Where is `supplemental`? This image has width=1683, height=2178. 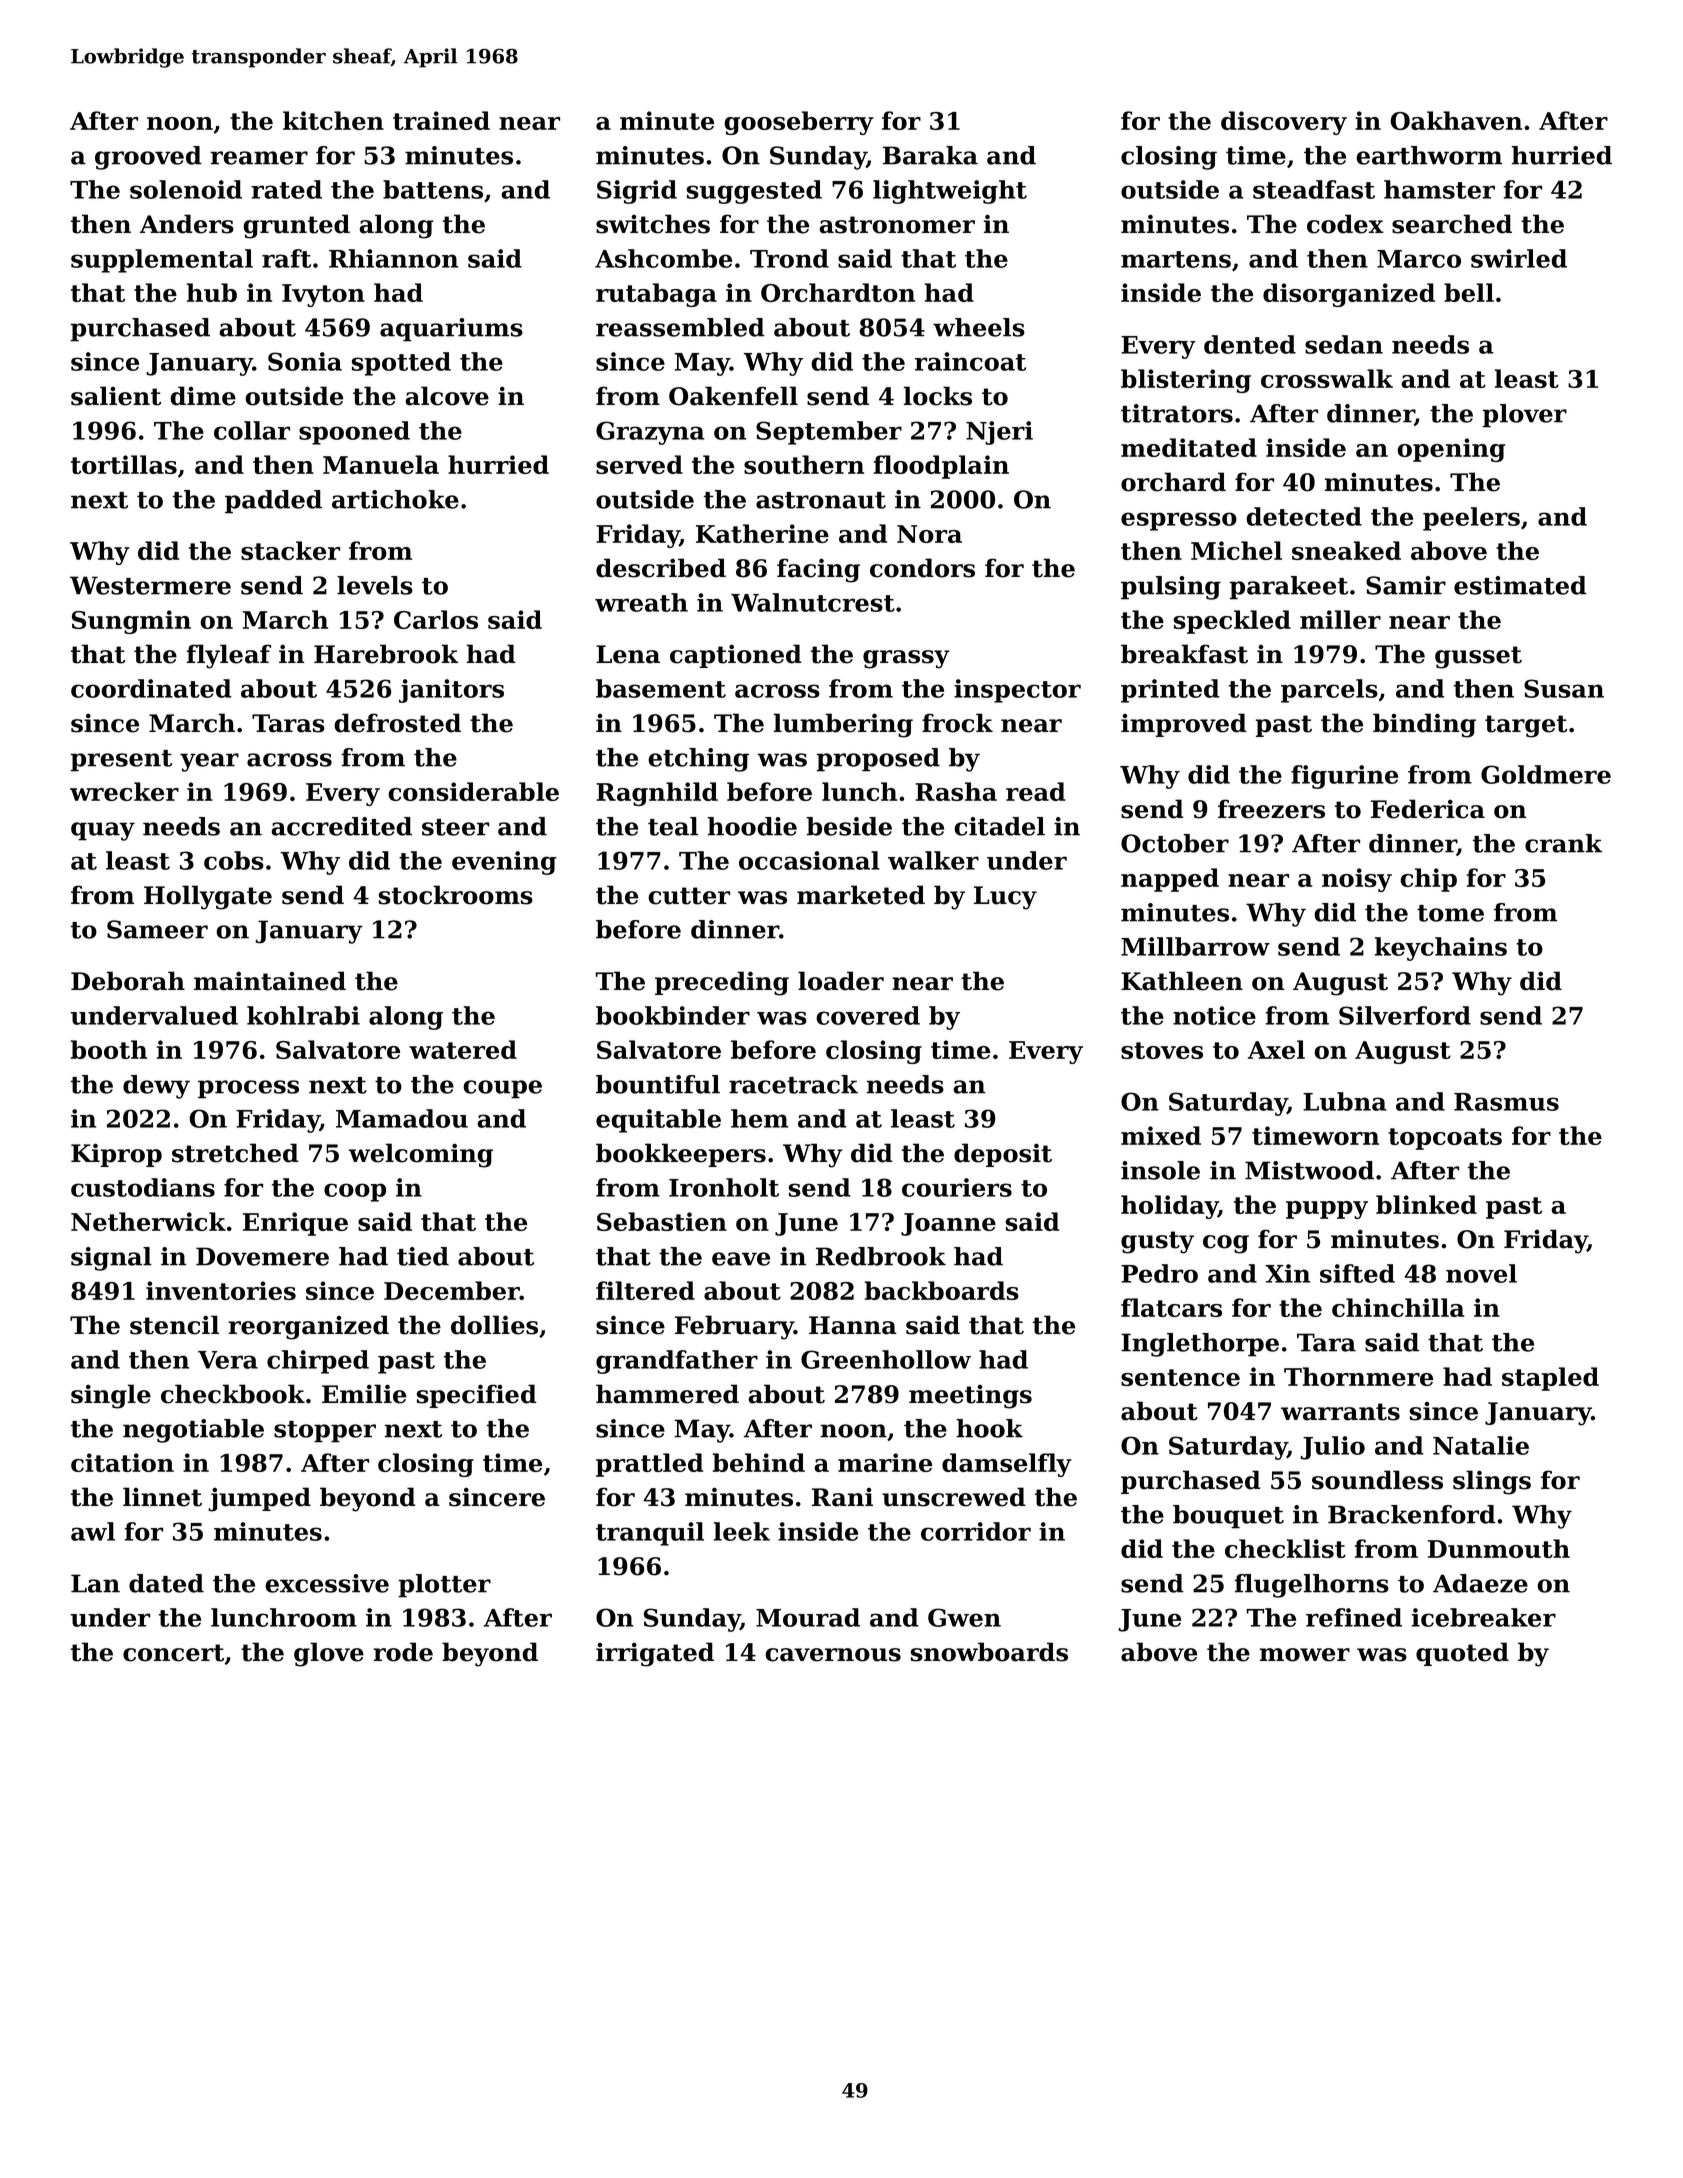
supplemental is located at coordinates (162, 261).
